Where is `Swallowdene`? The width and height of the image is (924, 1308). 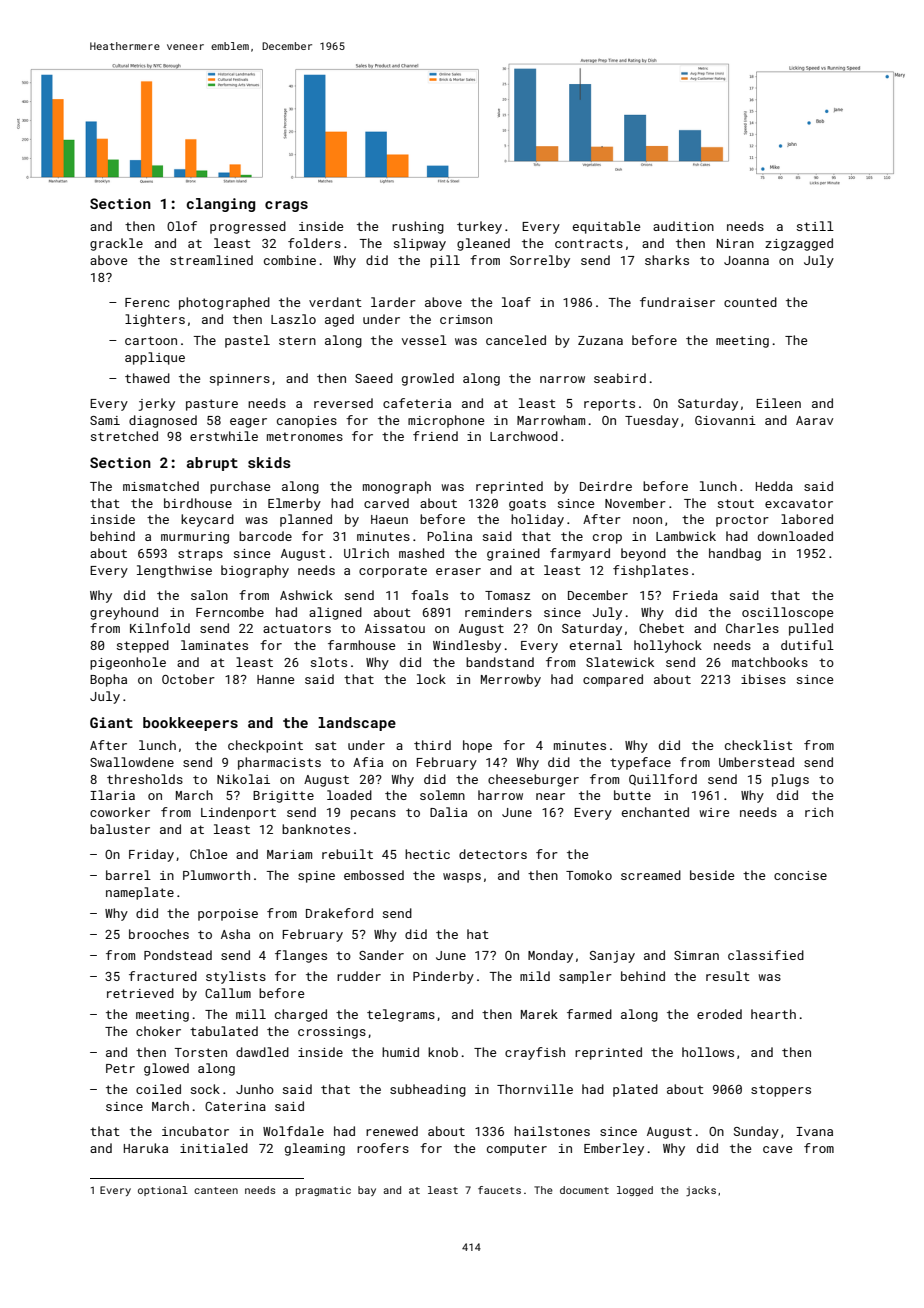 Swallowdene is located at coordinates (132, 762).
